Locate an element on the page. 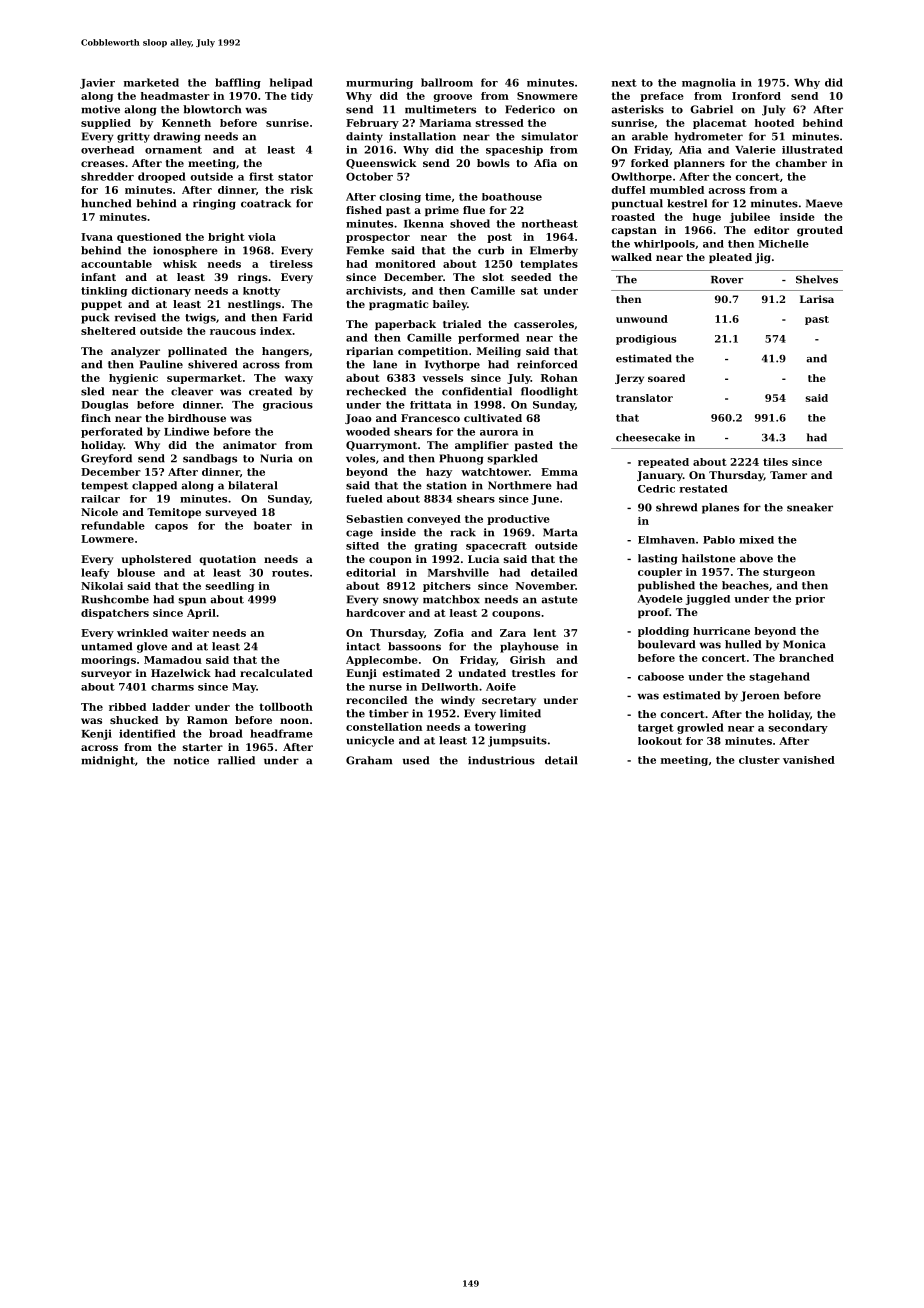  knotty is located at coordinates (261, 292).
